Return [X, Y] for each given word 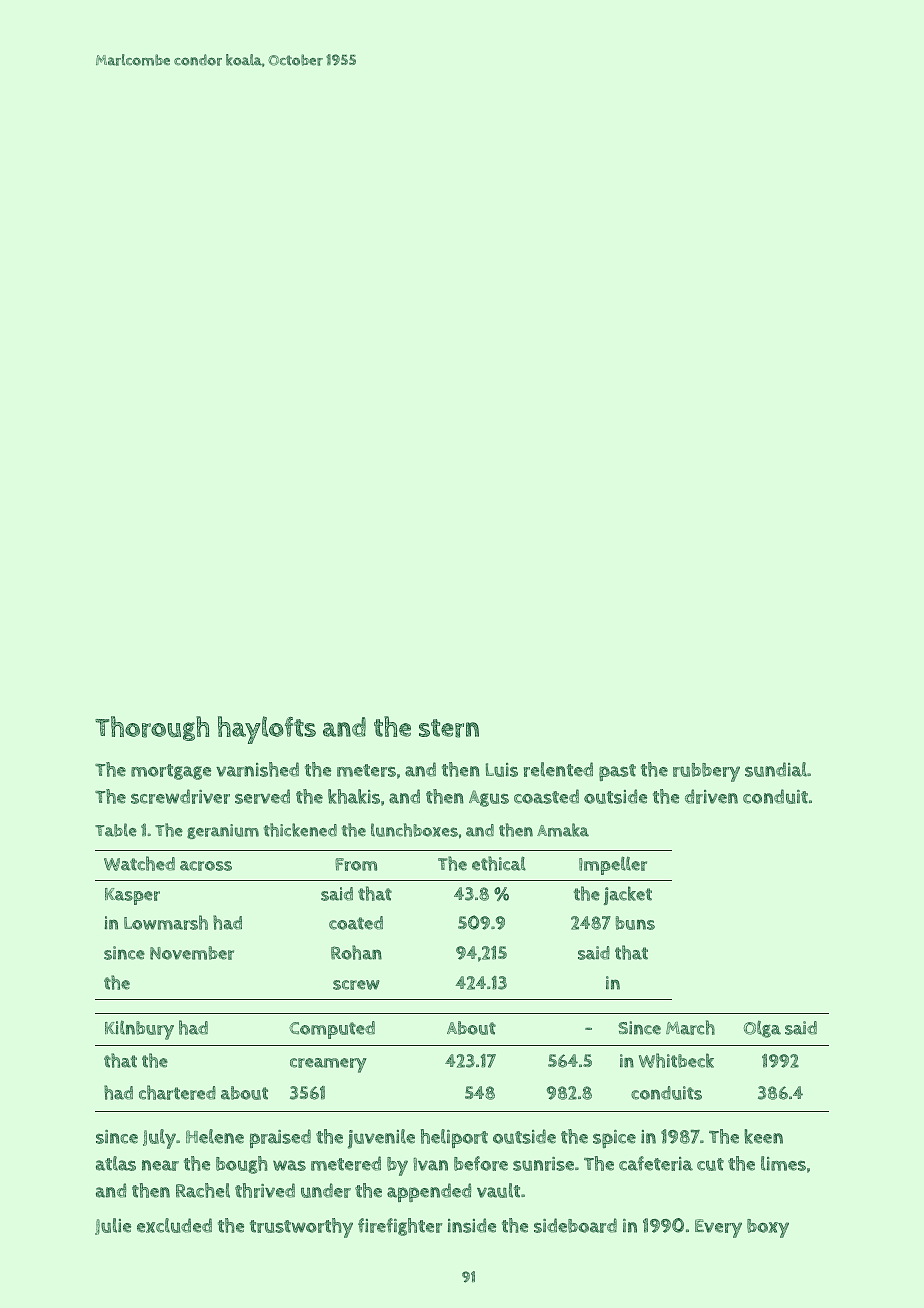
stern [449, 728]
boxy [768, 1228]
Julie [113, 1226]
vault [498, 1190]
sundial [776, 769]
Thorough [152, 728]
